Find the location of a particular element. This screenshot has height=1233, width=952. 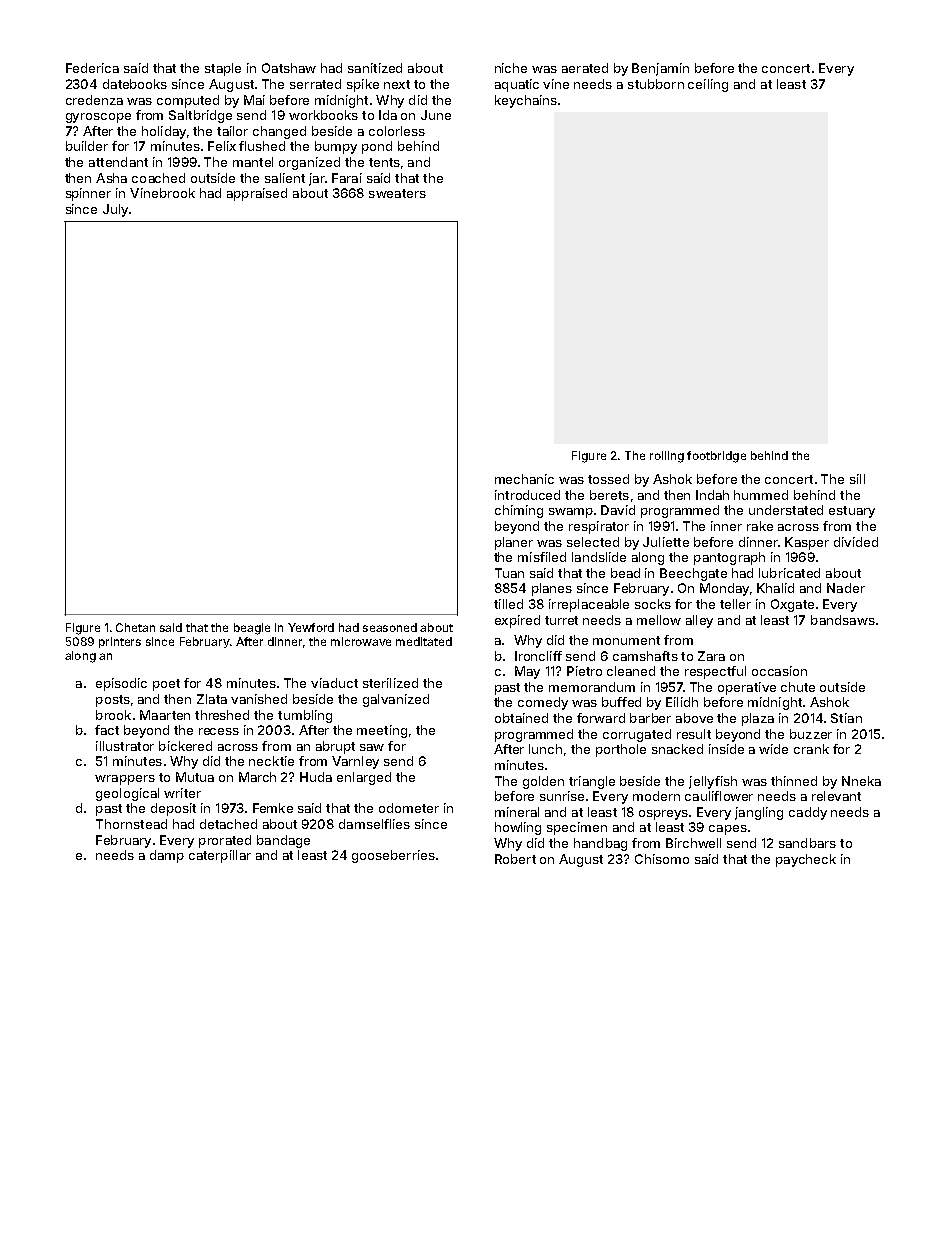

footbridge is located at coordinates (716, 457).
